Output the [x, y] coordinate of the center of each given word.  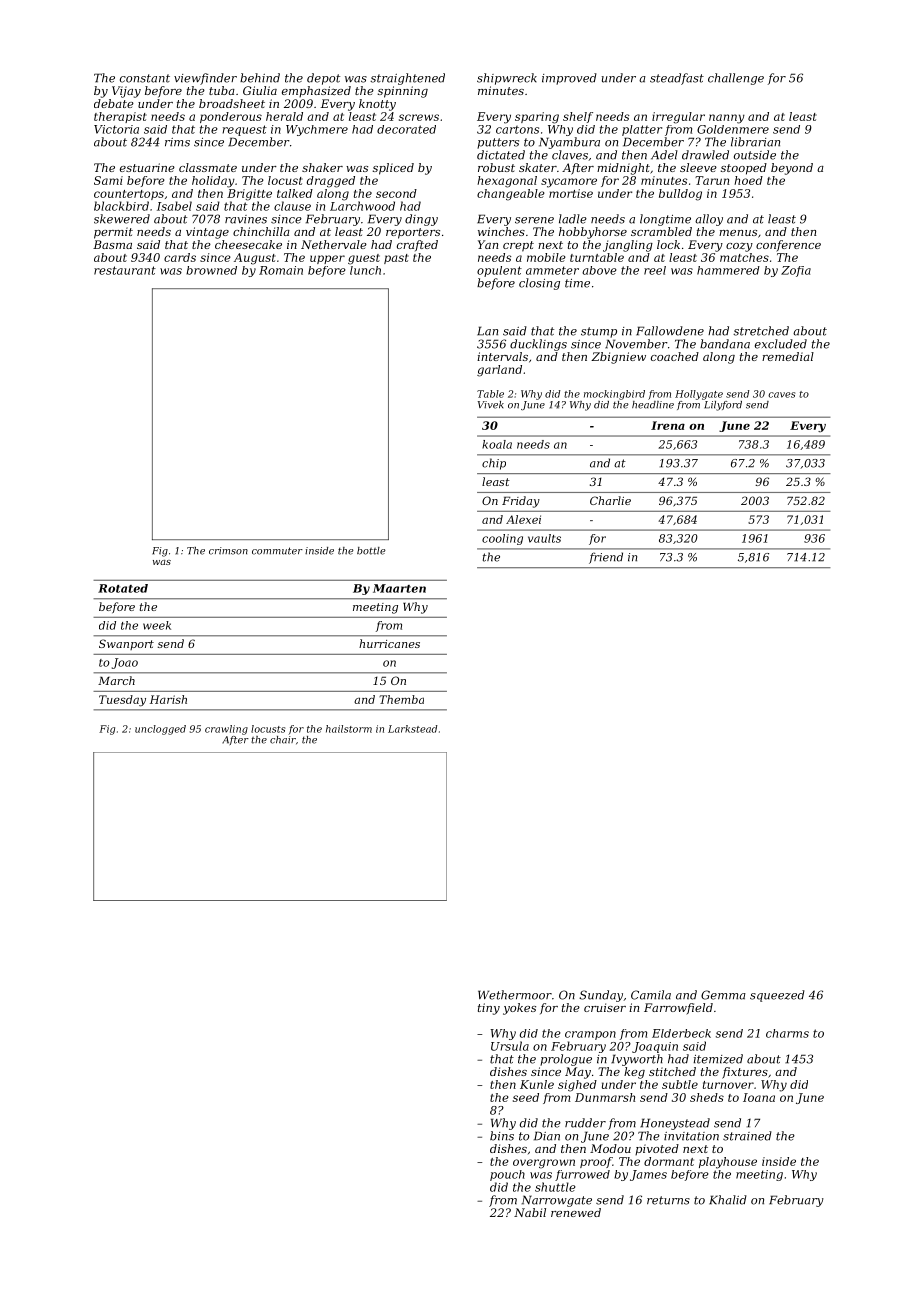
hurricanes [389, 643]
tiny [489, 1009]
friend [606, 558]
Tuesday [122, 700]
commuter [277, 551]
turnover [728, 1085]
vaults [544, 538]
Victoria [116, 129]
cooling [502, 539]
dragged [331, 182]
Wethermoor [515, 995]
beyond [792, 169]
